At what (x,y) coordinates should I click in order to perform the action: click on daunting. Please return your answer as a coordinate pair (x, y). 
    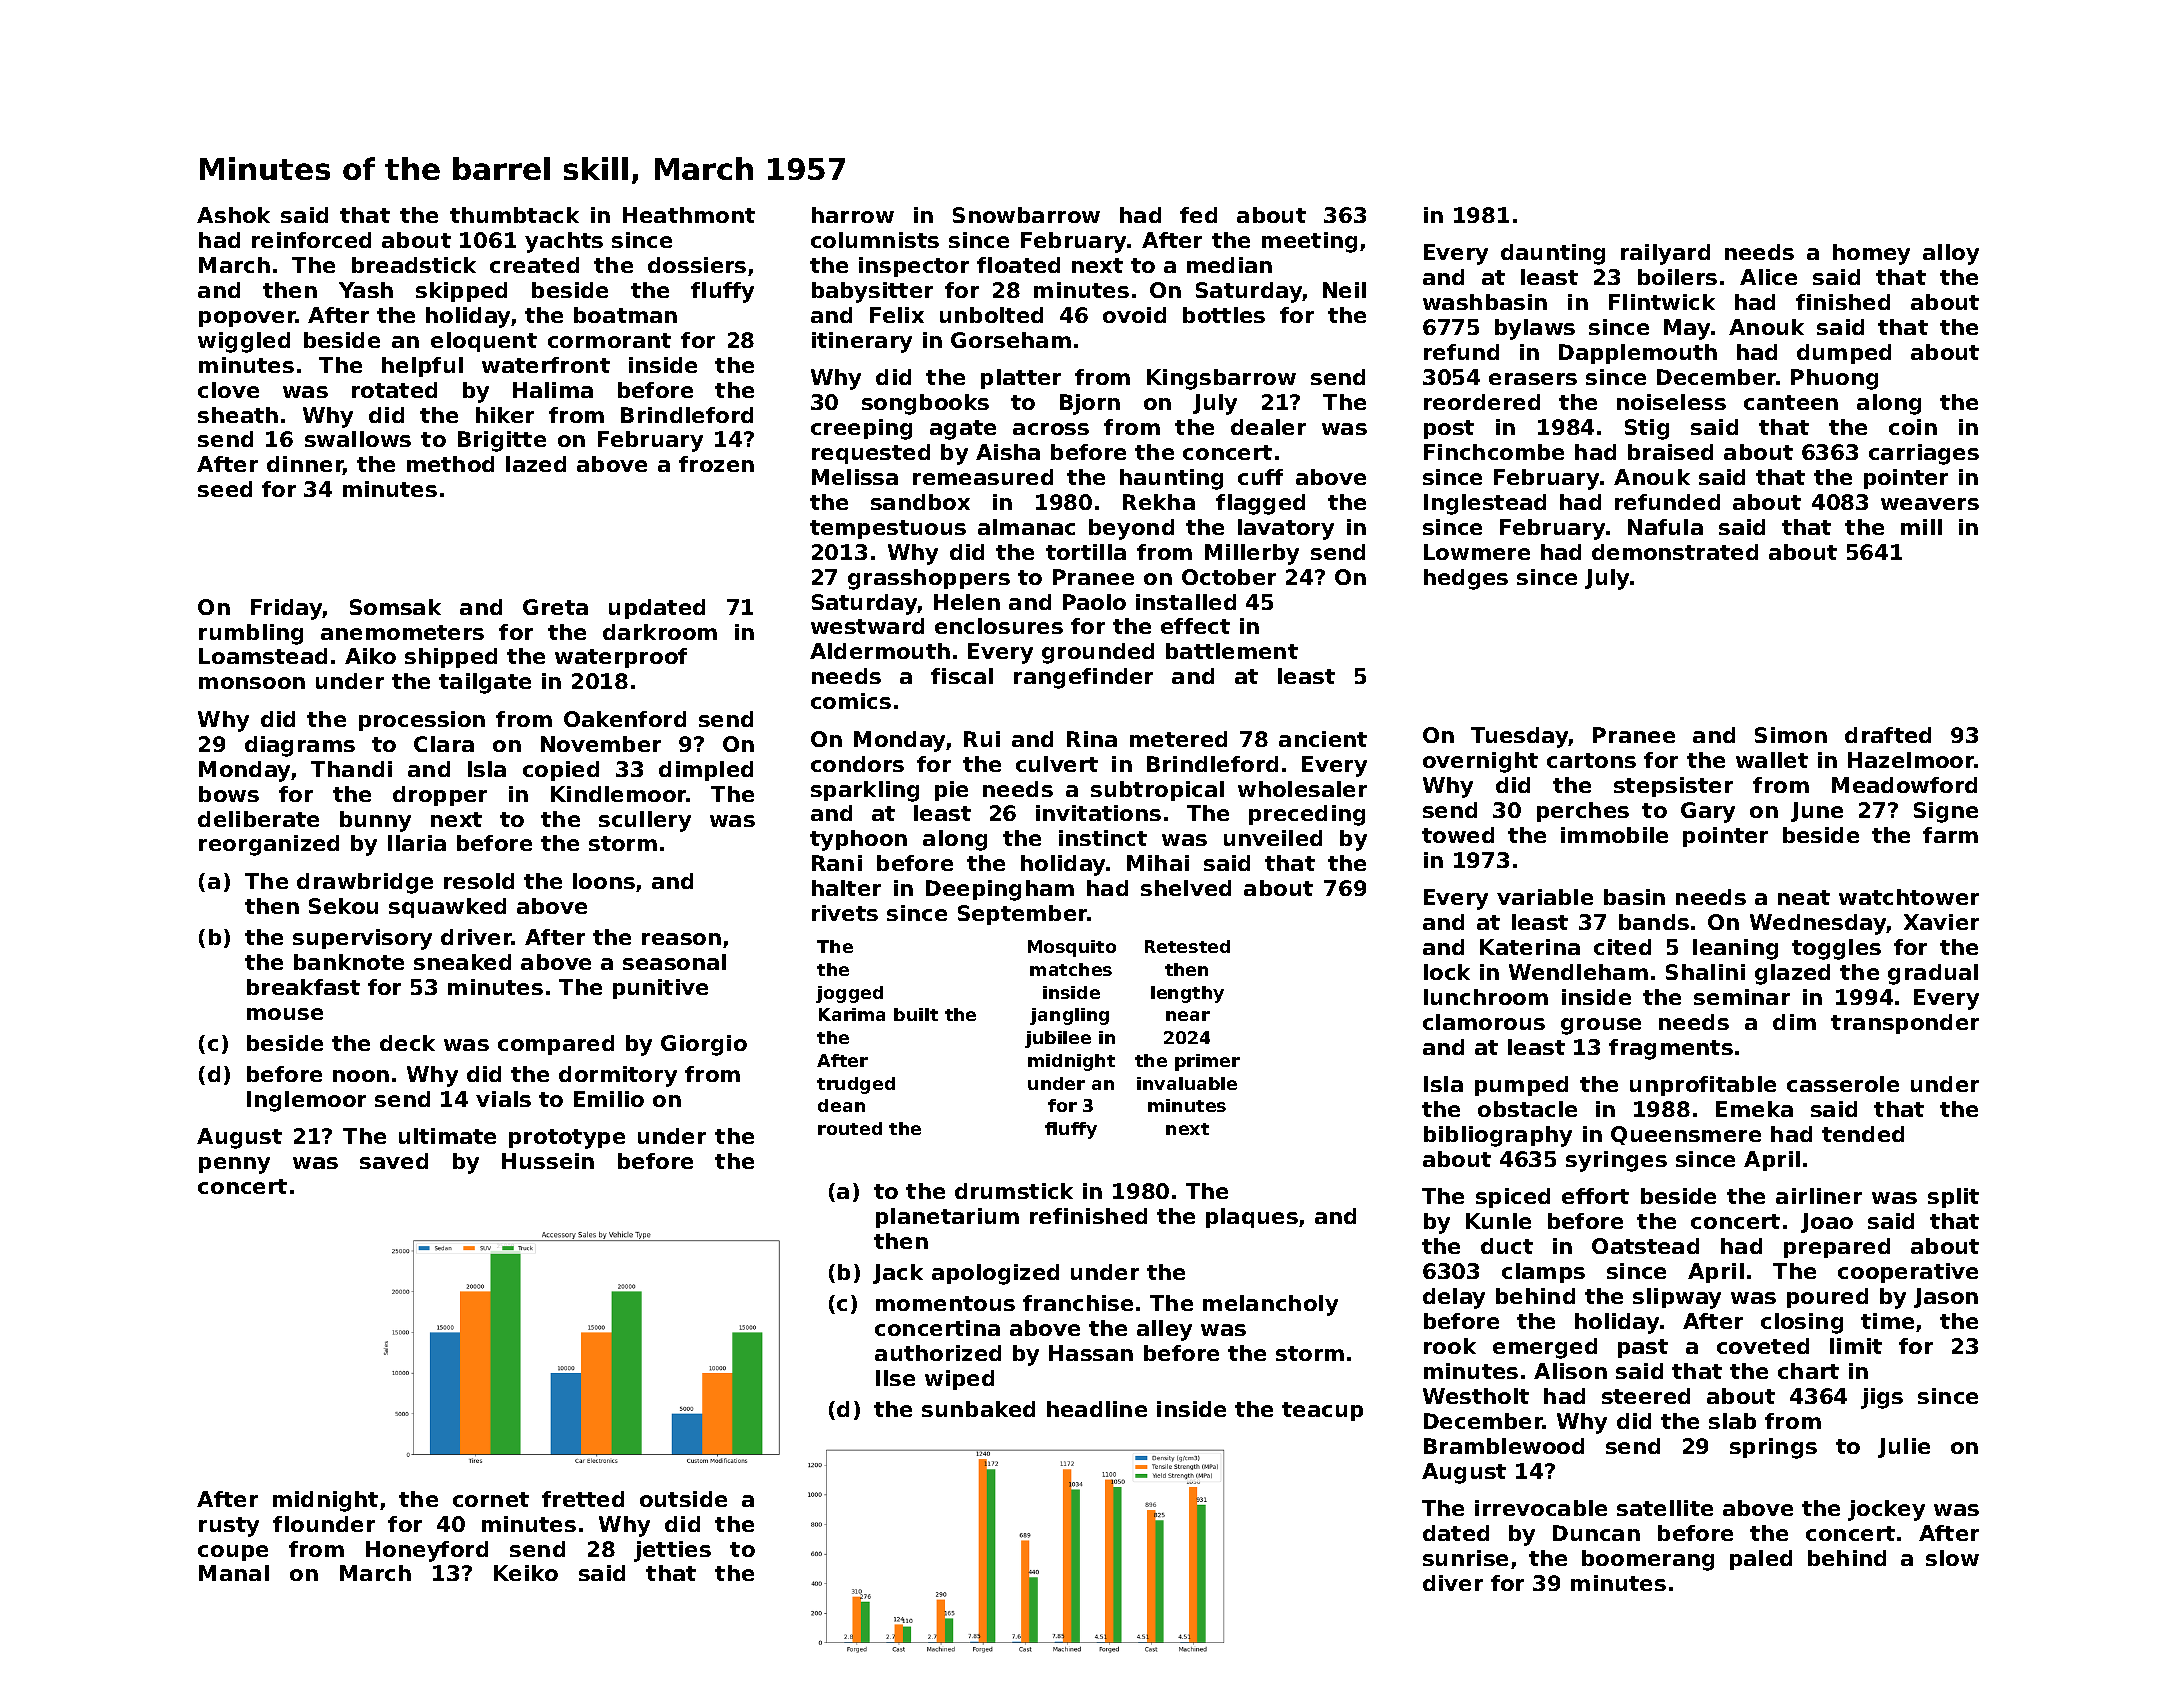
    Looking at the image, I should click on (1553, 254).
